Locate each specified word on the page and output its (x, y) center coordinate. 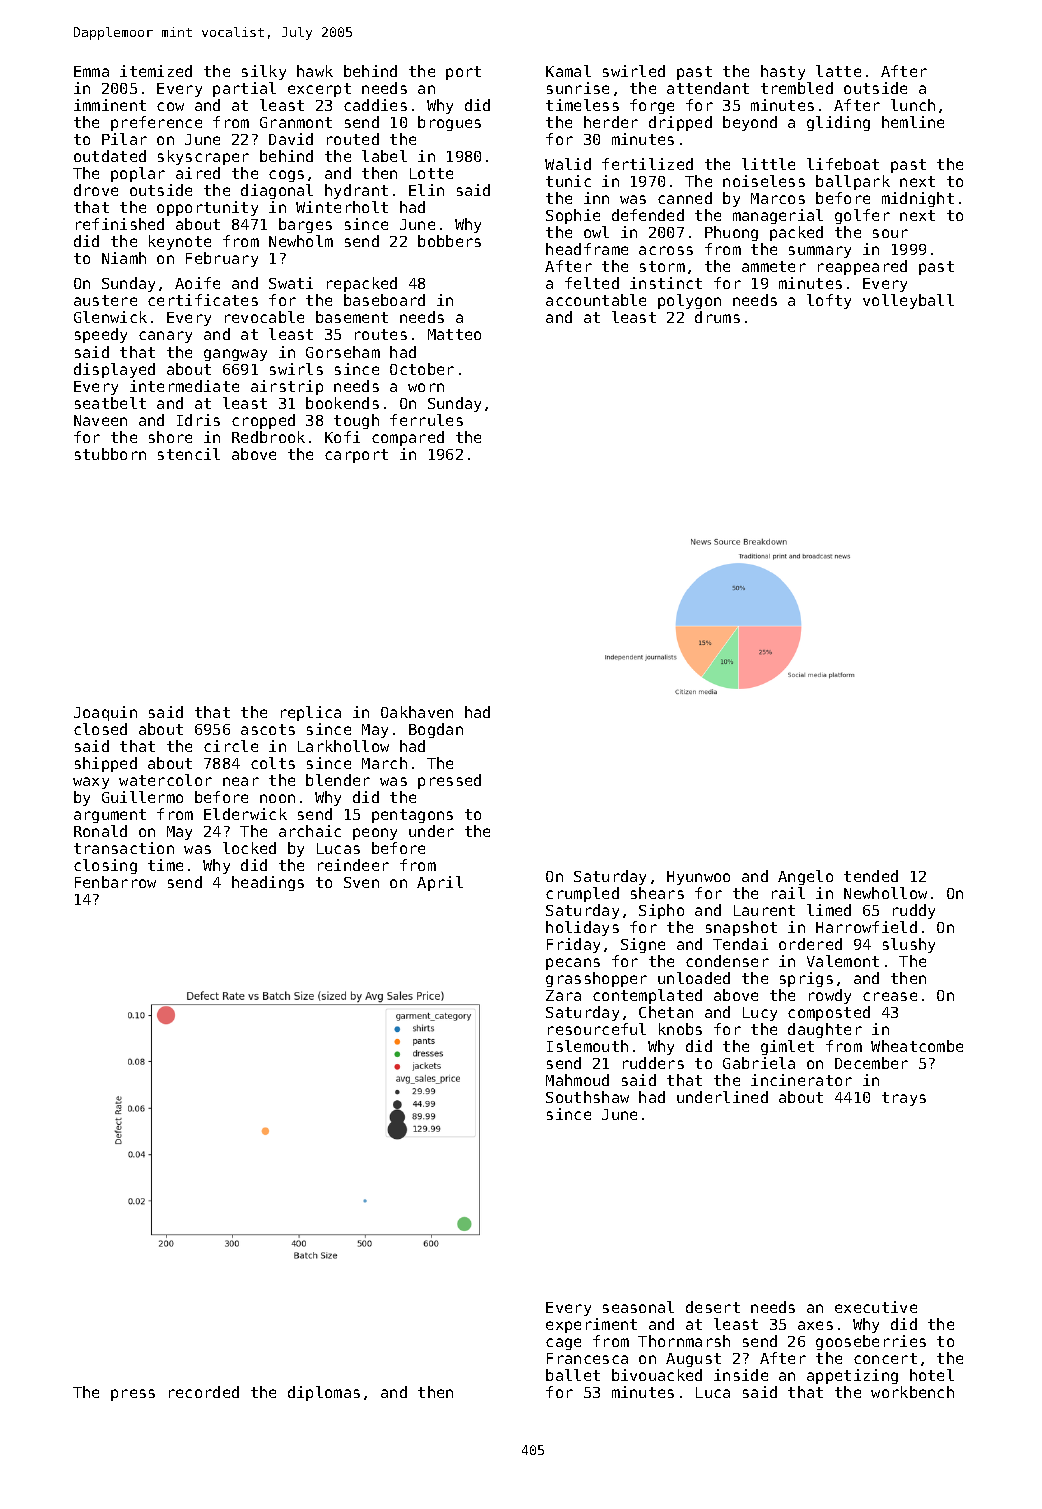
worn (426, 387)
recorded (204, 1392)
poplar (138, 174)
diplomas (324, 1393)
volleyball (908, 301)
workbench (912, 1392)
